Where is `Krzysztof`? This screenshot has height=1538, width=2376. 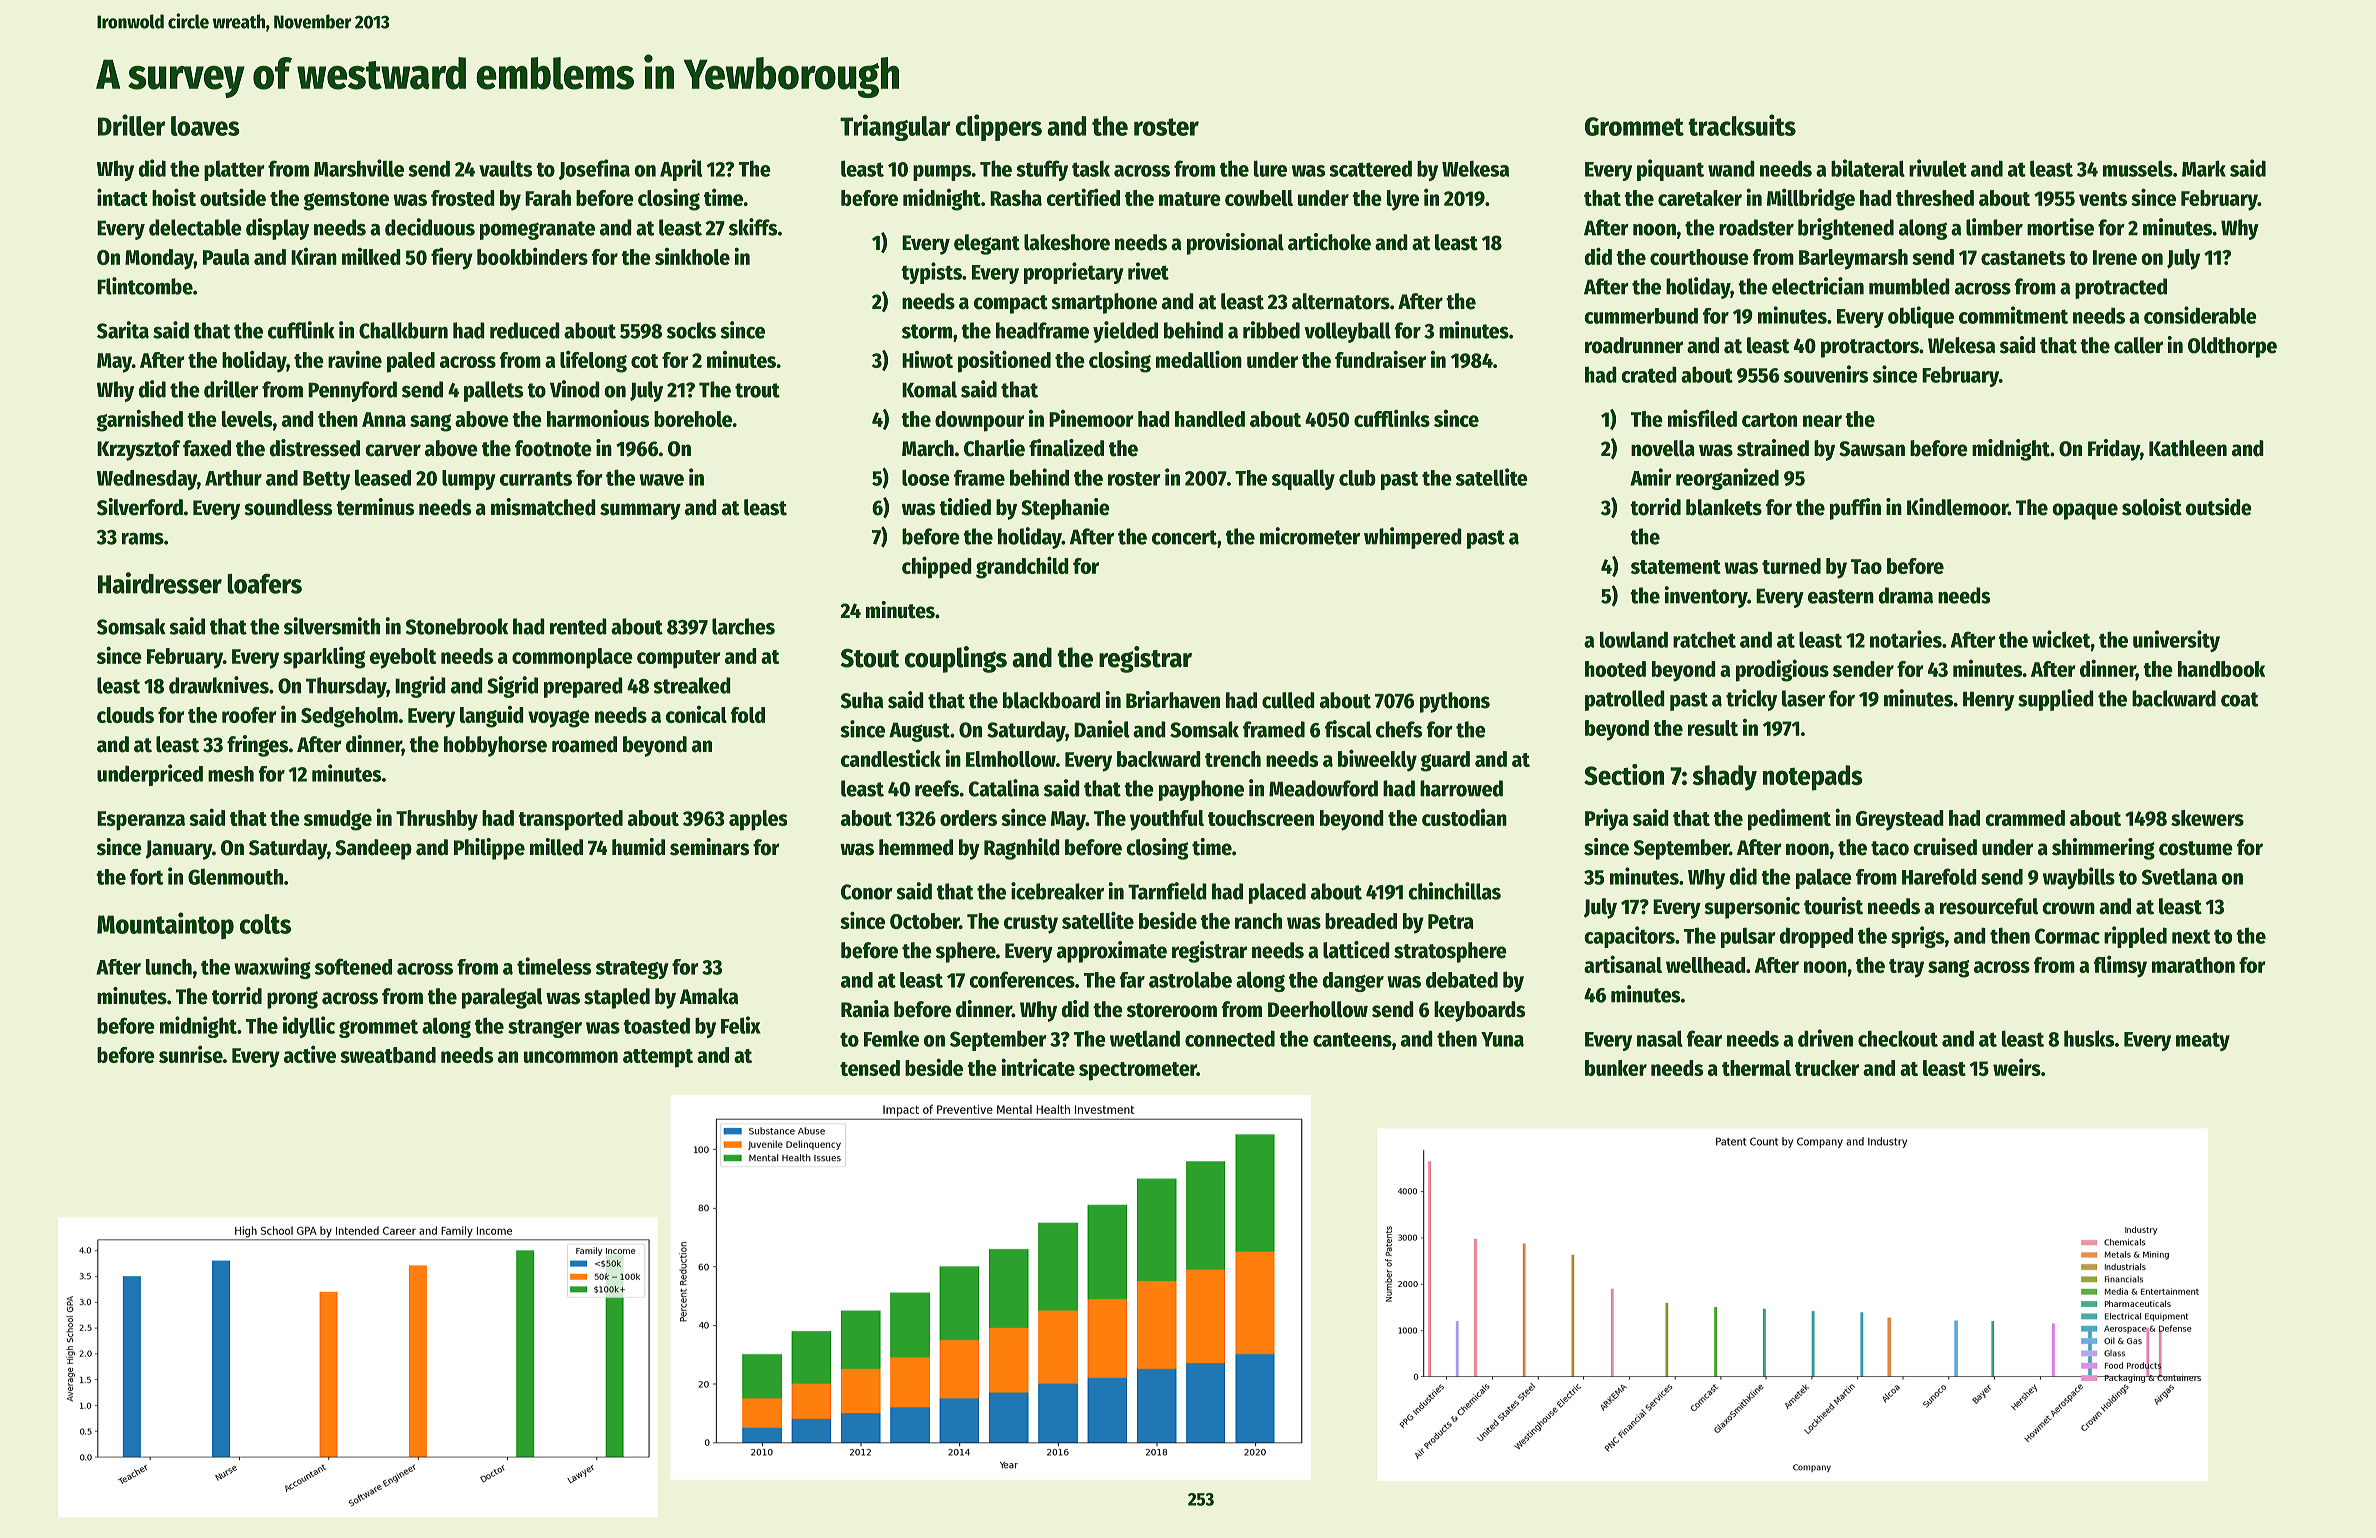
Krzysztof is located at coordinates (138, 450).
